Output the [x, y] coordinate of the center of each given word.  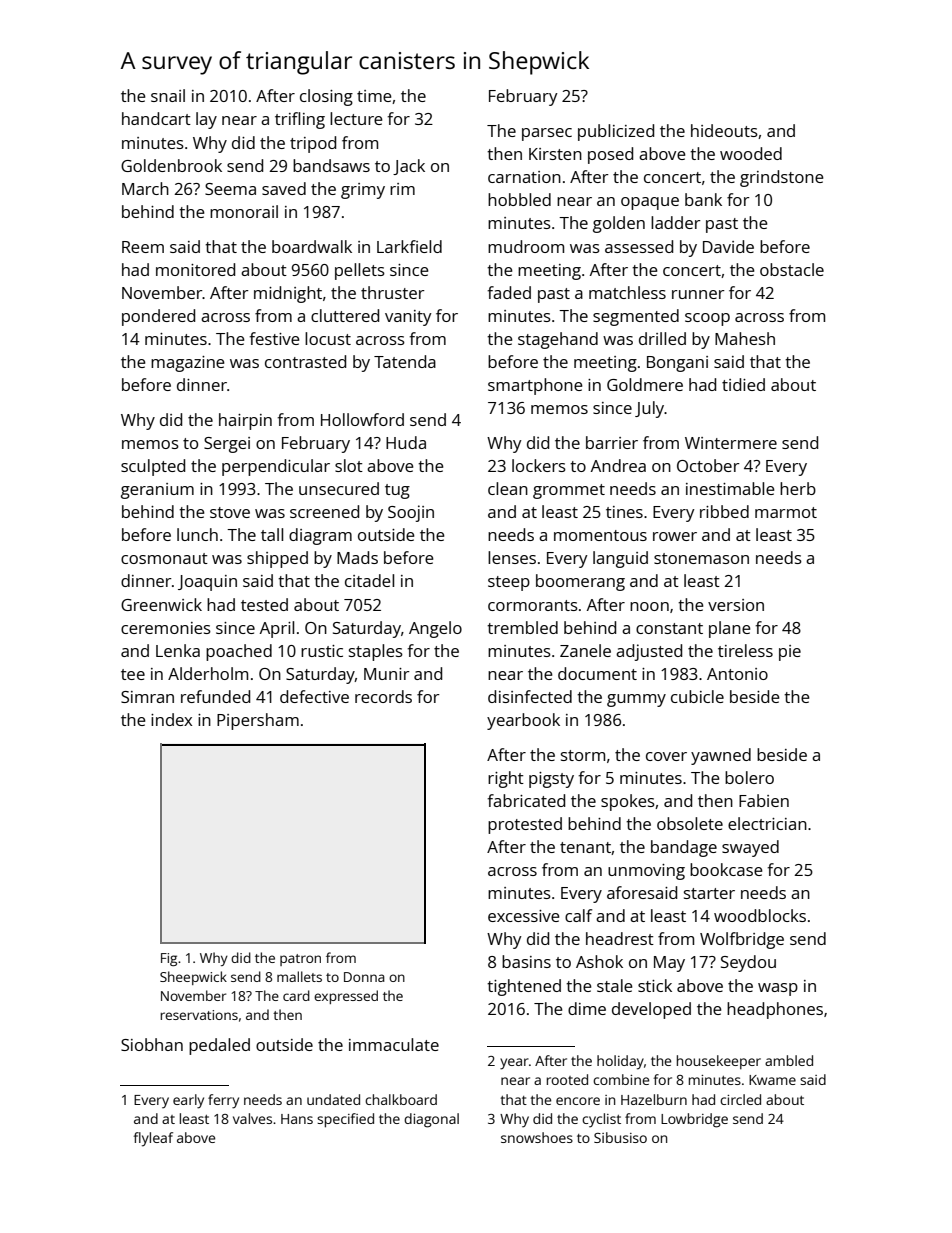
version [736, 605]
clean [508, 488]
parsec [547, 134]
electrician [767, 823]
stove [230, 512]
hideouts [724, 130]
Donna [364, 977]
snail [168, 95]
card [296, 995]
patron [300, 960]
